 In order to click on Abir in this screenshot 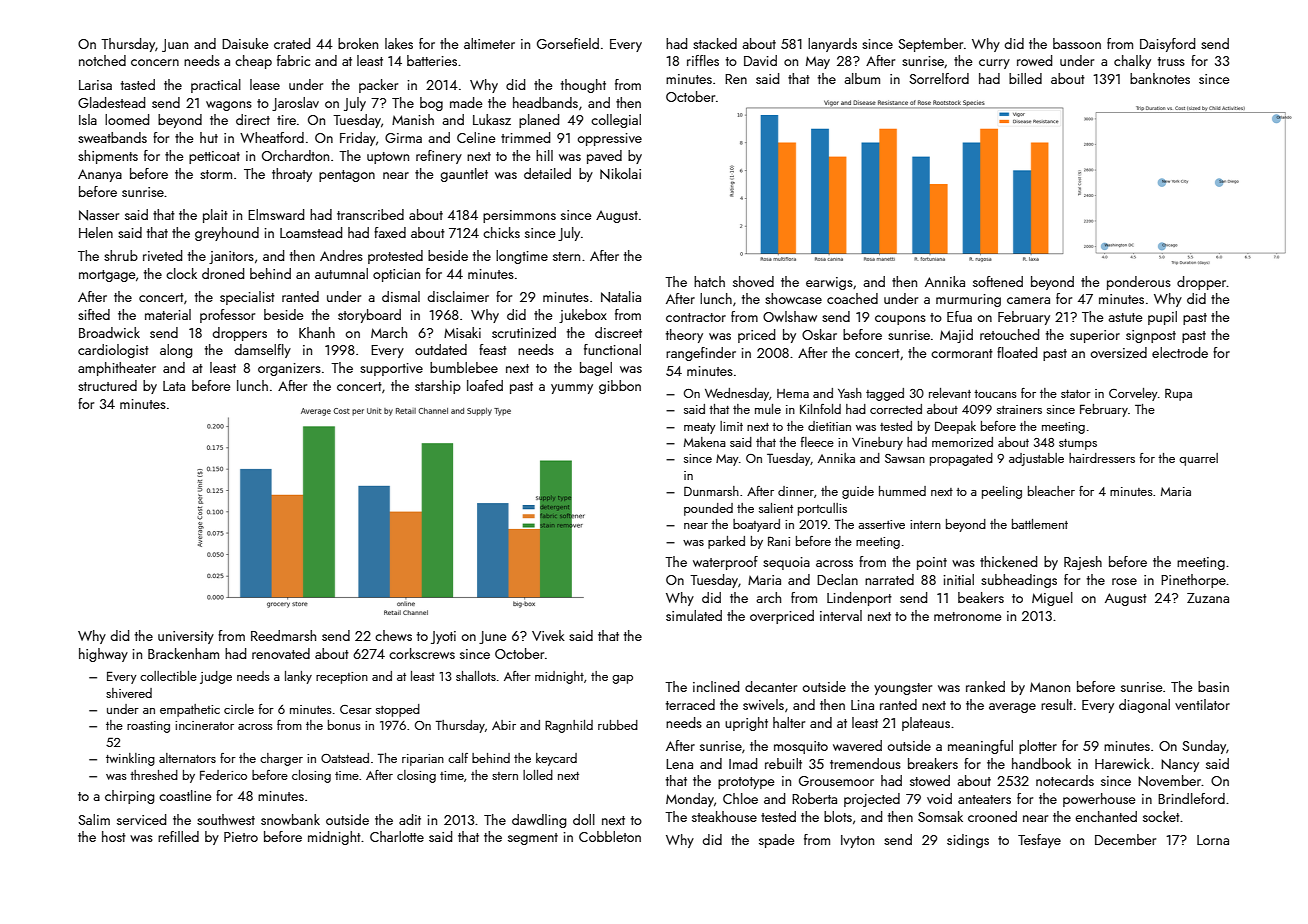, I will do `click(504, 725)`.
